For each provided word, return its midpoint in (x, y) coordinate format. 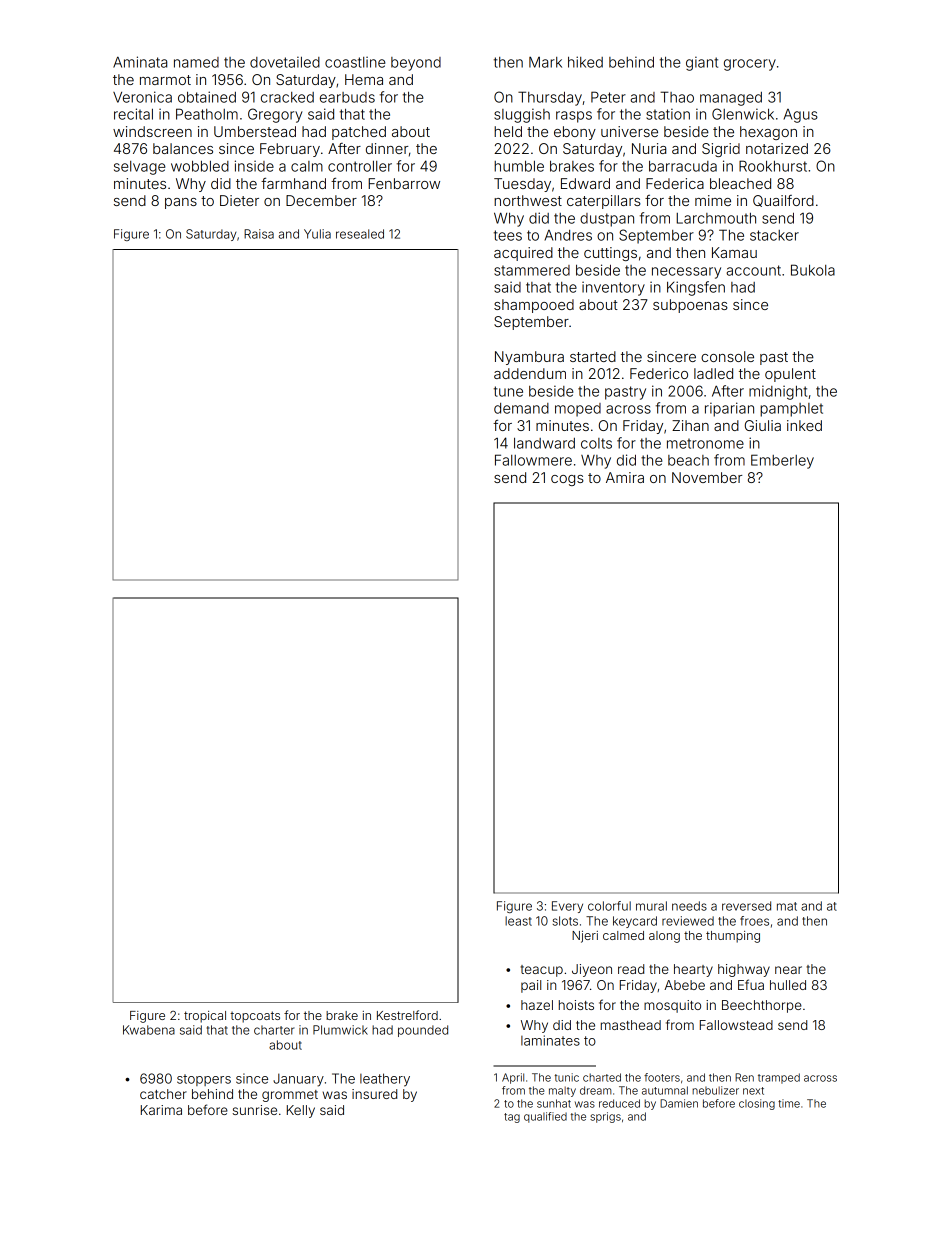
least (518, 921)
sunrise (255, 1110)
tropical (205, 1017)
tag (512, 1118)
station (668, 114)
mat (787, 906)
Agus (800, 116)
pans (181, 203)
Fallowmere (533, 460)
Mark (545, 62)
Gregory (275, 115)
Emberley (782, 461)
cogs (567, 480)
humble (519, 166)
